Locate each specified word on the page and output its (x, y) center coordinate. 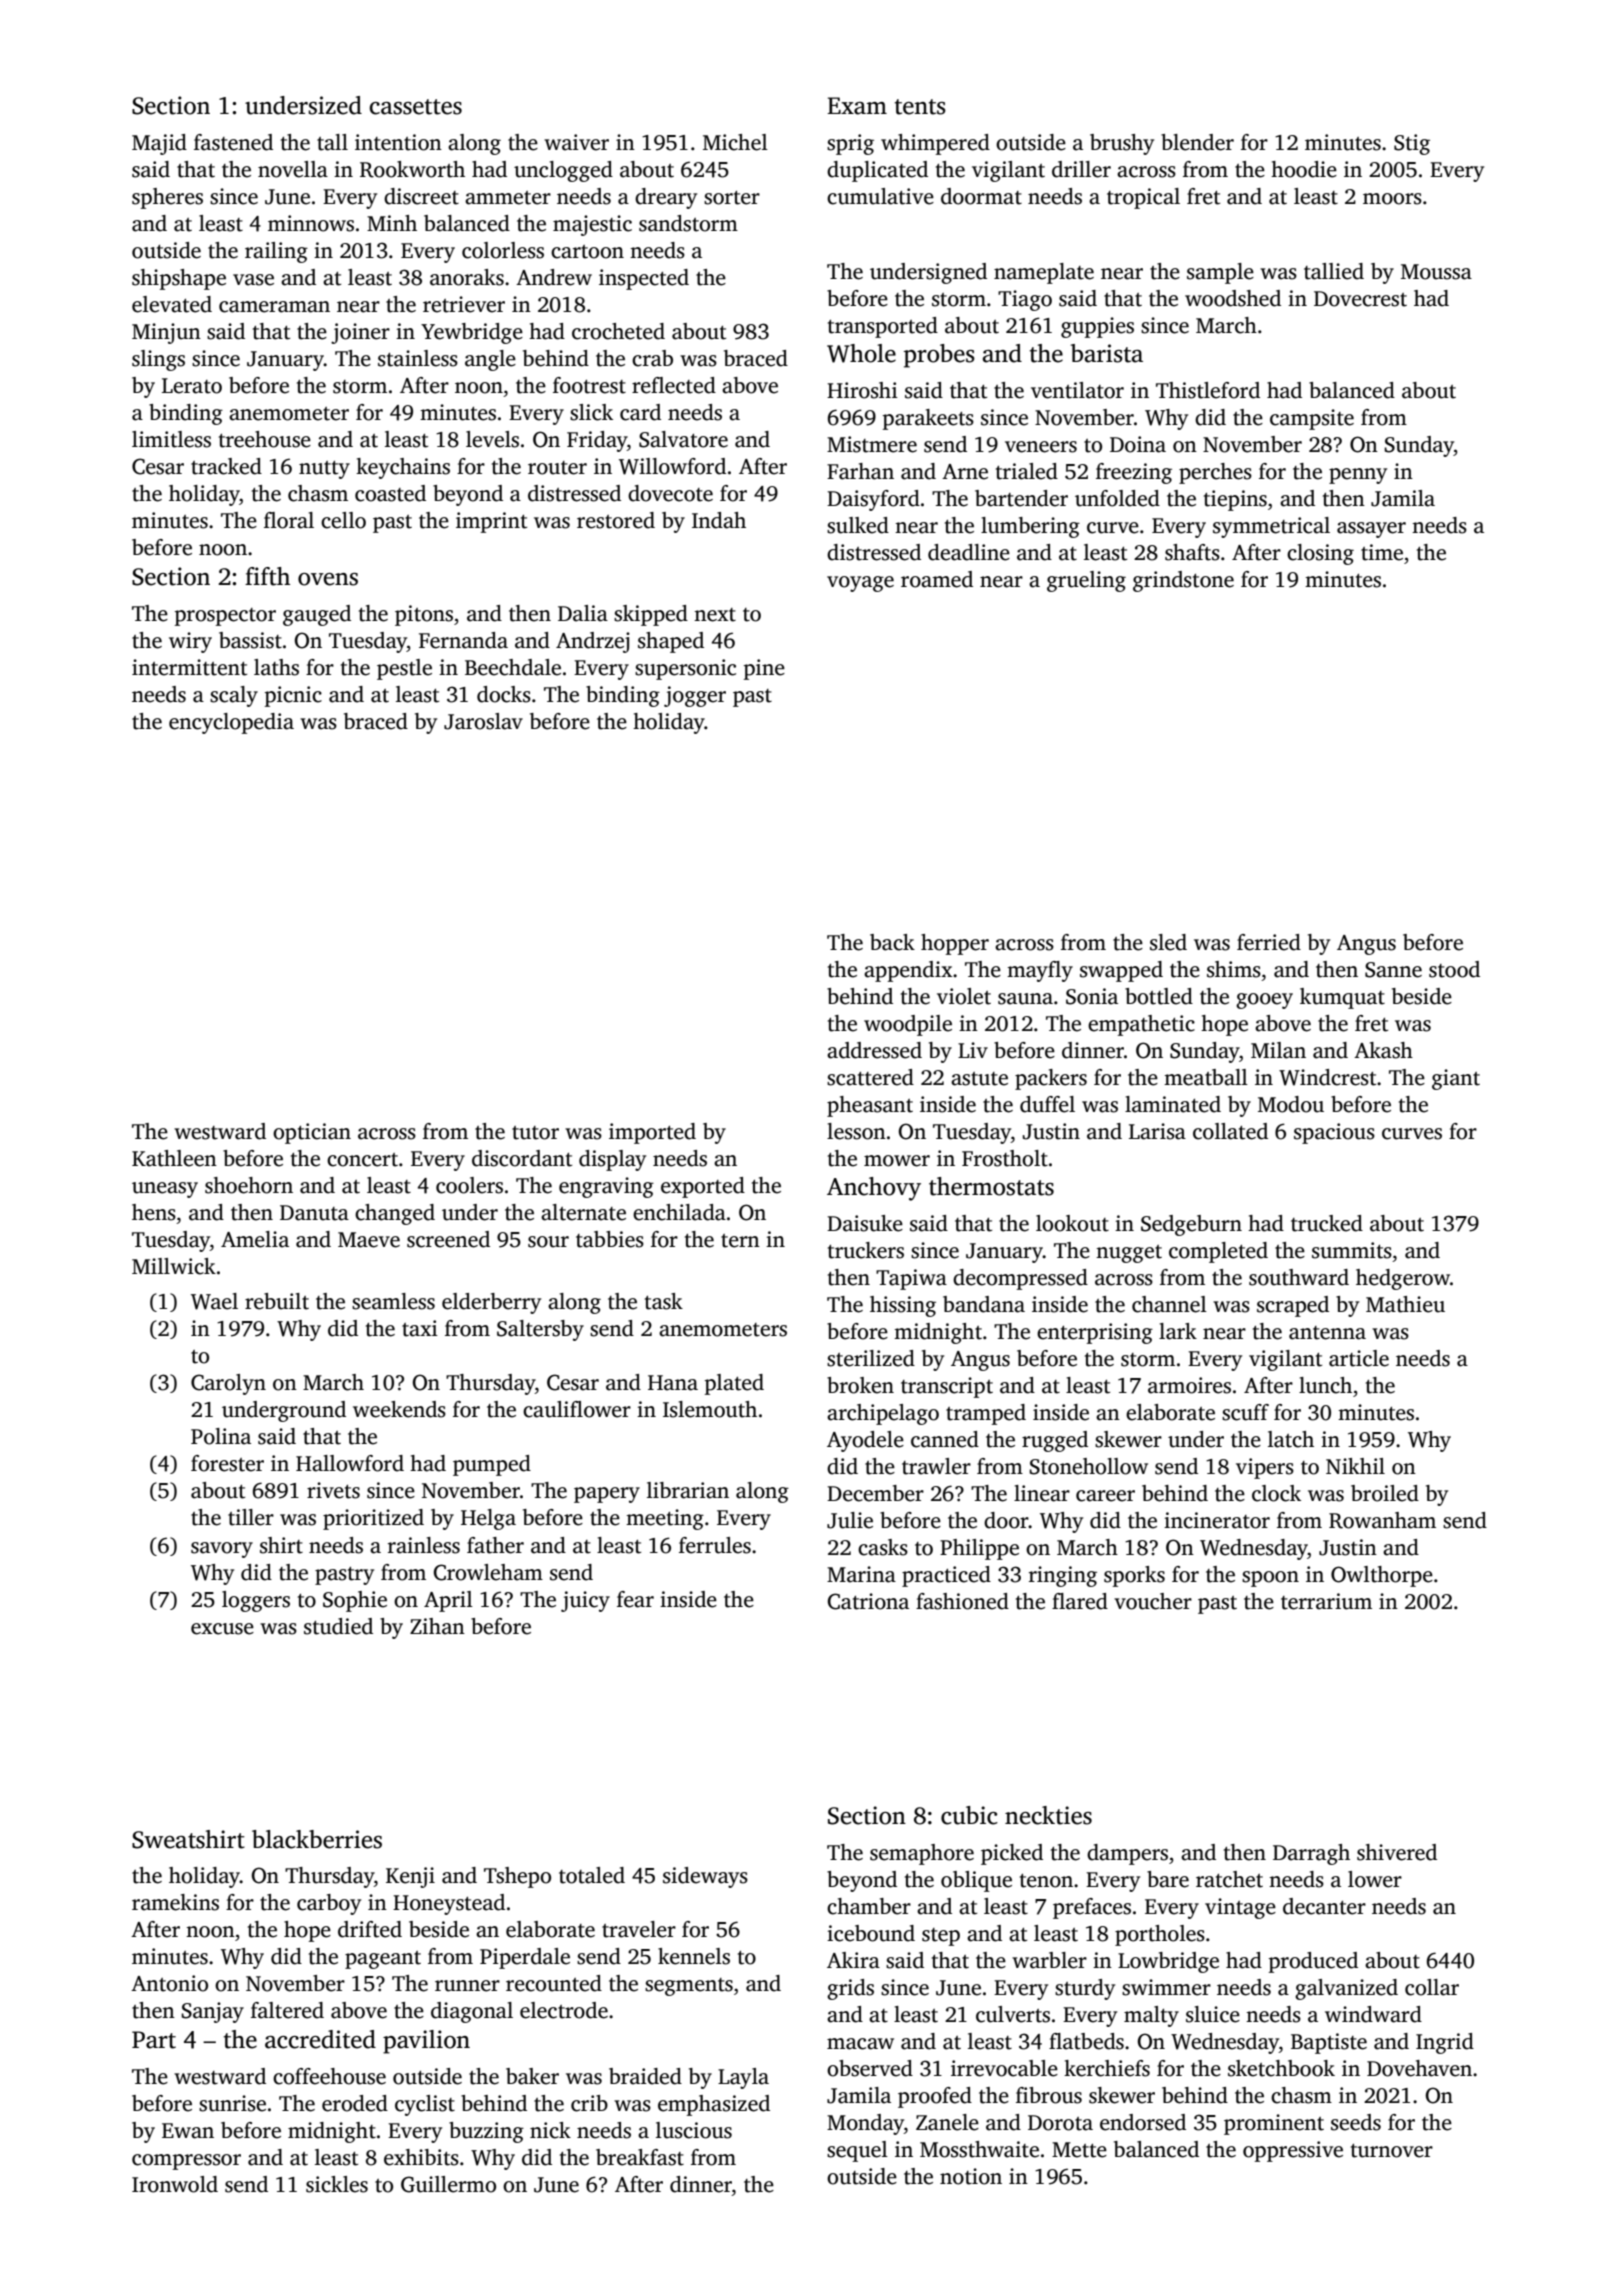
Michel (735, 142)
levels (492, 439)
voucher (1153, 1601)
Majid (159, 144)
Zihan (437, 1626)
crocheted (618, 331)
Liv (973, 1050)
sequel (857, 2151)
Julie (850, 1520)
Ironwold (175, 2184)
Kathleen (174, 1158)
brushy (1122, 144)
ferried (1269, 942)
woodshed (1233, 298)
